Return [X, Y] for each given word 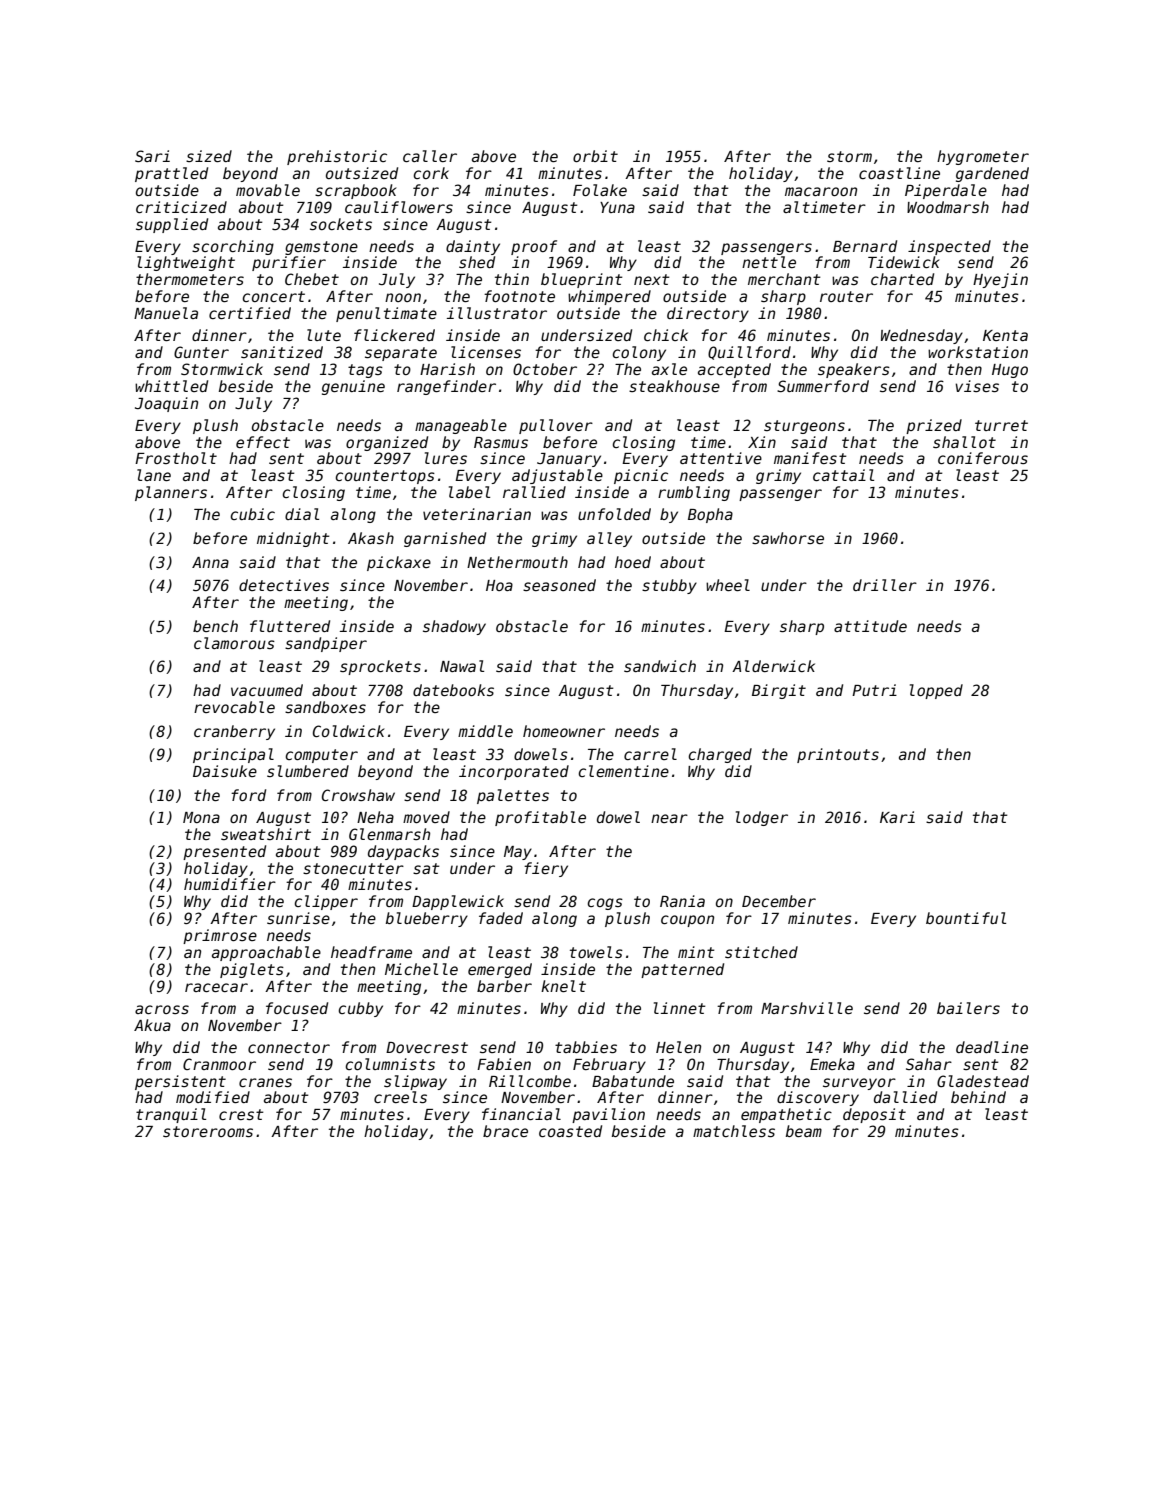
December [779, 901]
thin [512, 279]
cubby [360, 1009]
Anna [210, 562]
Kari [897, 817]
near [669, 818]
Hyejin [1000, 280]
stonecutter [353, 868]
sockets [341, 224]
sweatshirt [266, 834]
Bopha [710, 515]
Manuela [166, 313]
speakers [854, 370]
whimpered [609, 297]
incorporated [514, 772]
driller [885, 585]
